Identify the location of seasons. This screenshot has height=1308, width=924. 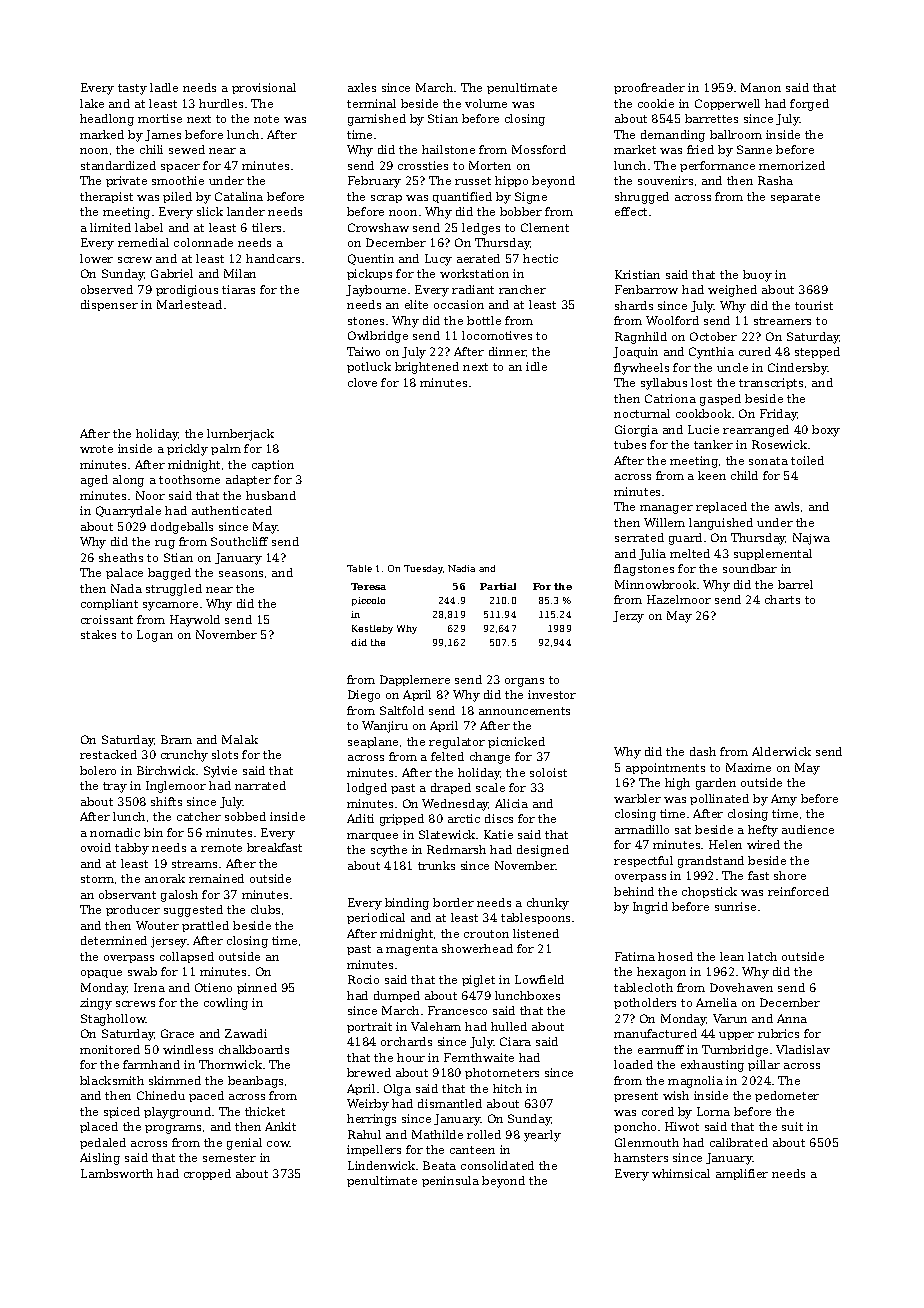
(241, 574).
